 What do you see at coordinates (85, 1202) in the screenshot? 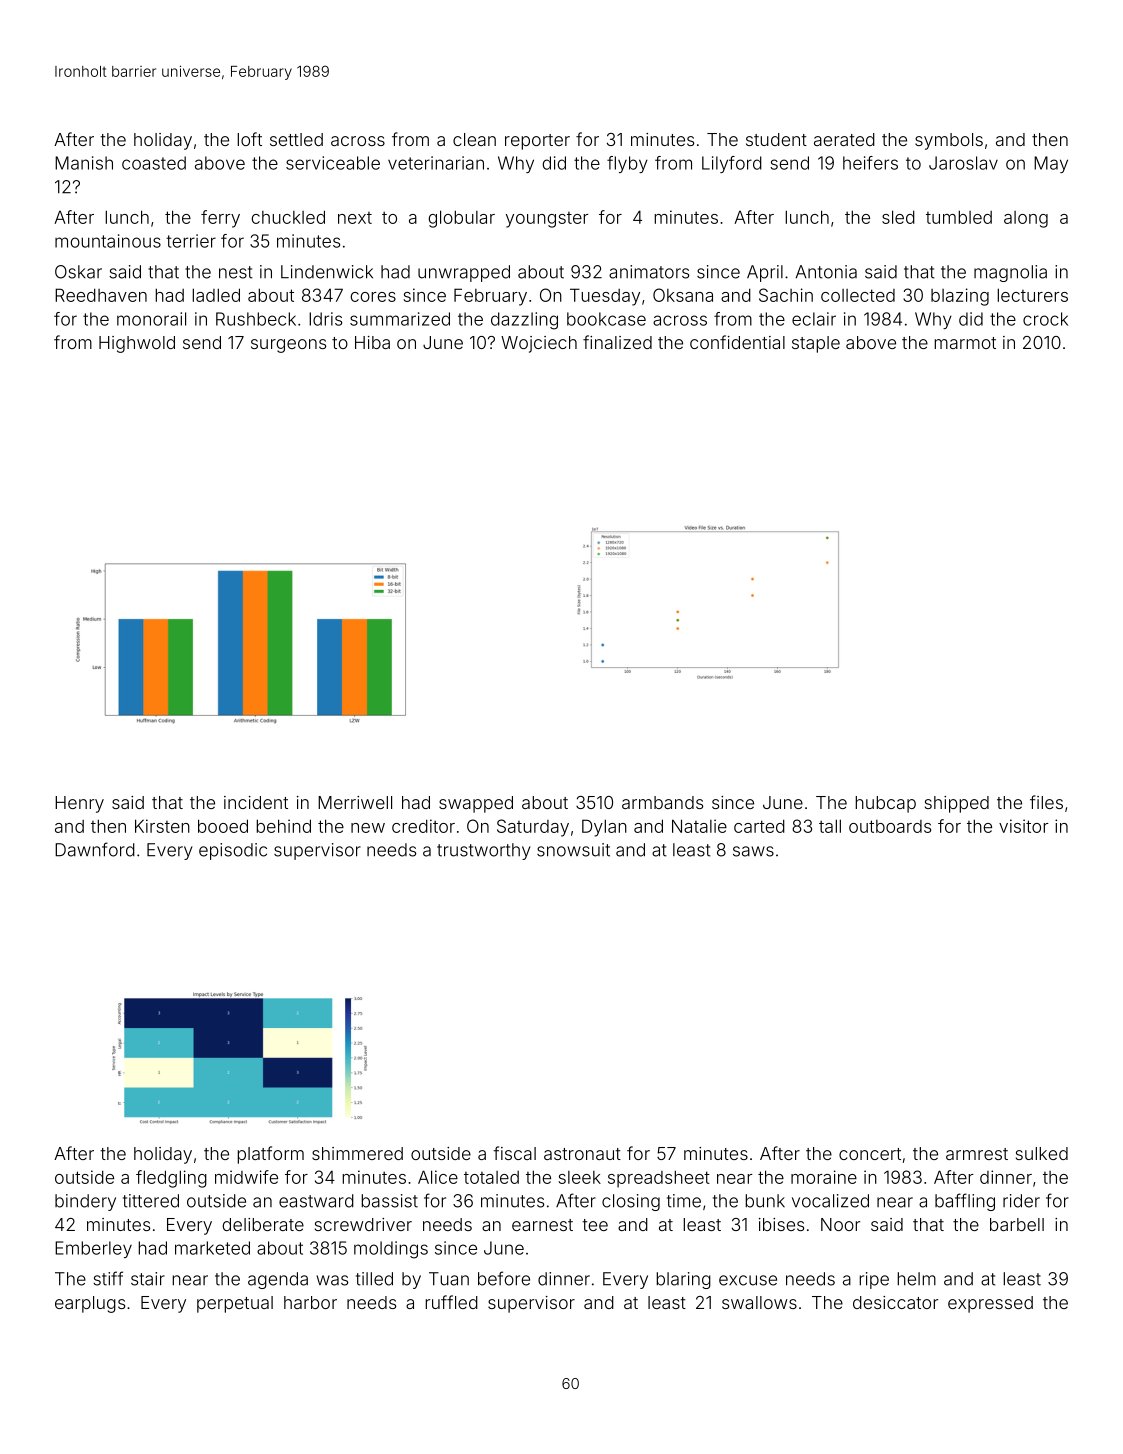
I see `bindery` at bounding box center [85, 1202].
